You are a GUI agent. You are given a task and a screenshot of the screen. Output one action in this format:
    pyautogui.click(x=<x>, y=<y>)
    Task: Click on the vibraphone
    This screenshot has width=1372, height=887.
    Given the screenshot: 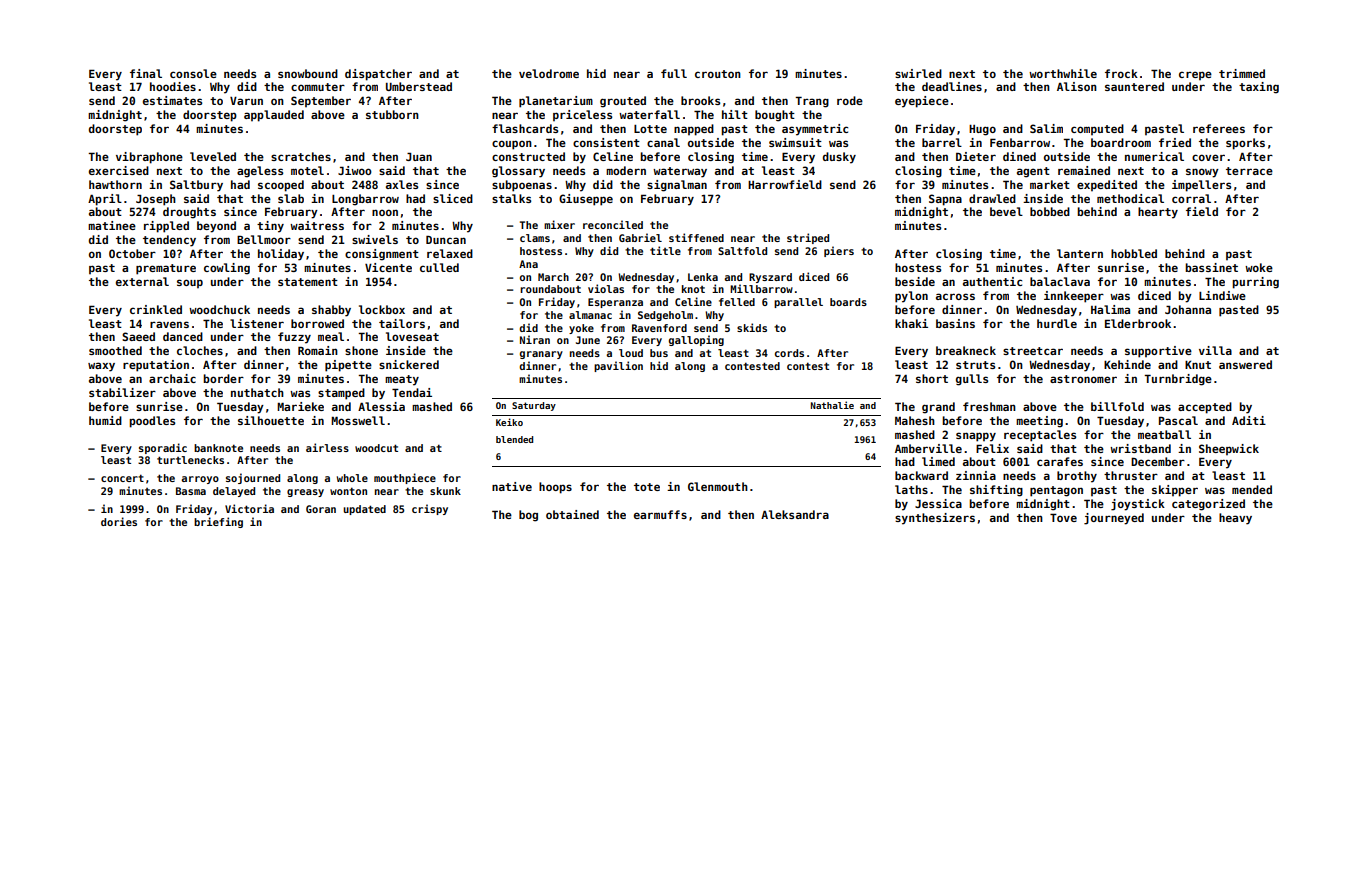 What is the action you would take?
    pyautogui.click(x=149, y=158)
